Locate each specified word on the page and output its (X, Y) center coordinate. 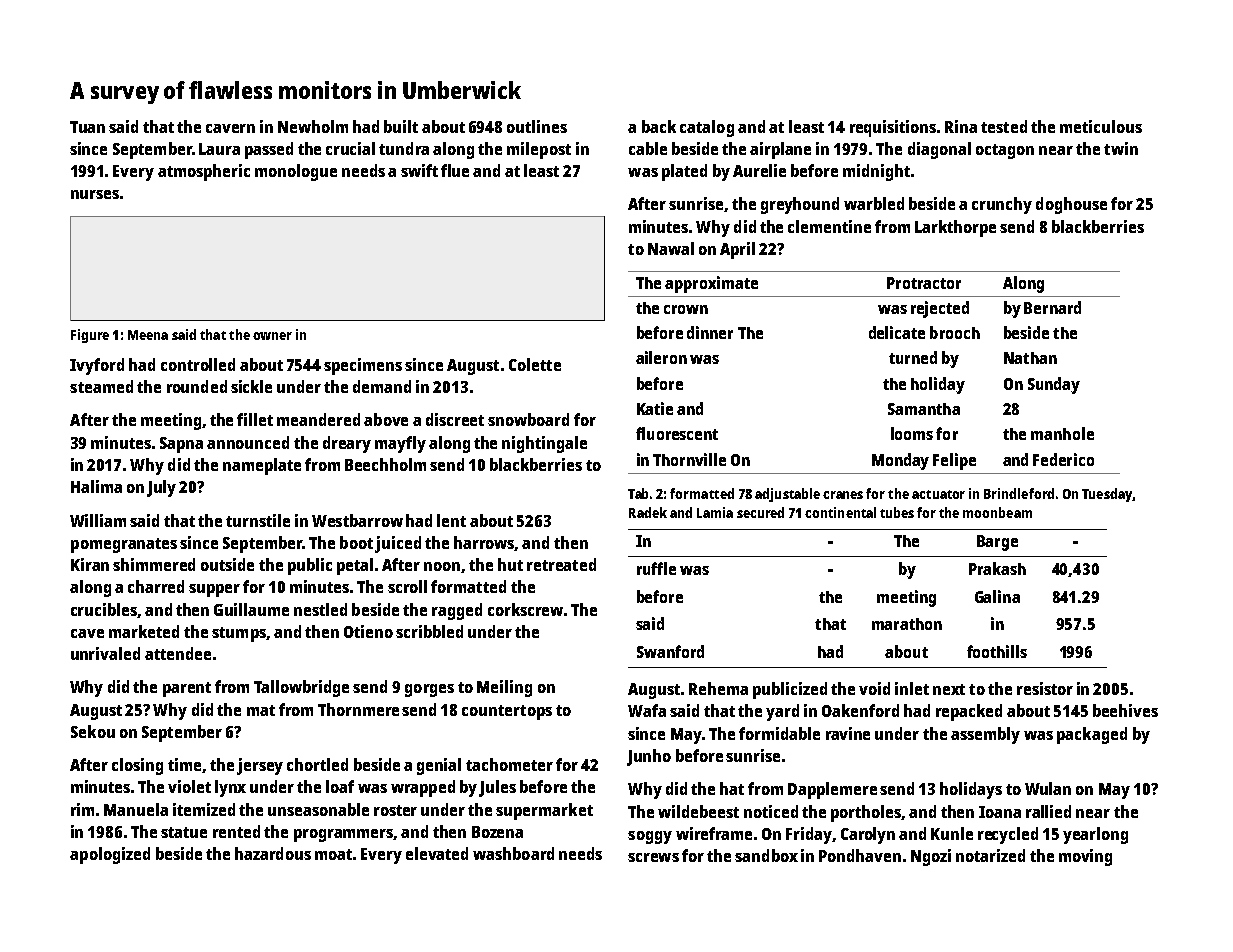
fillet (255, 419)
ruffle (656, 568)
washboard (513, 853)
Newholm (313, 126)
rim (82, 809)
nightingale (544, 444)
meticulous (1101, 126)
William (98, 520)
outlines (537, 126)
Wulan (1048, 788)
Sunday (1054, 385)
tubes (897, 512)
